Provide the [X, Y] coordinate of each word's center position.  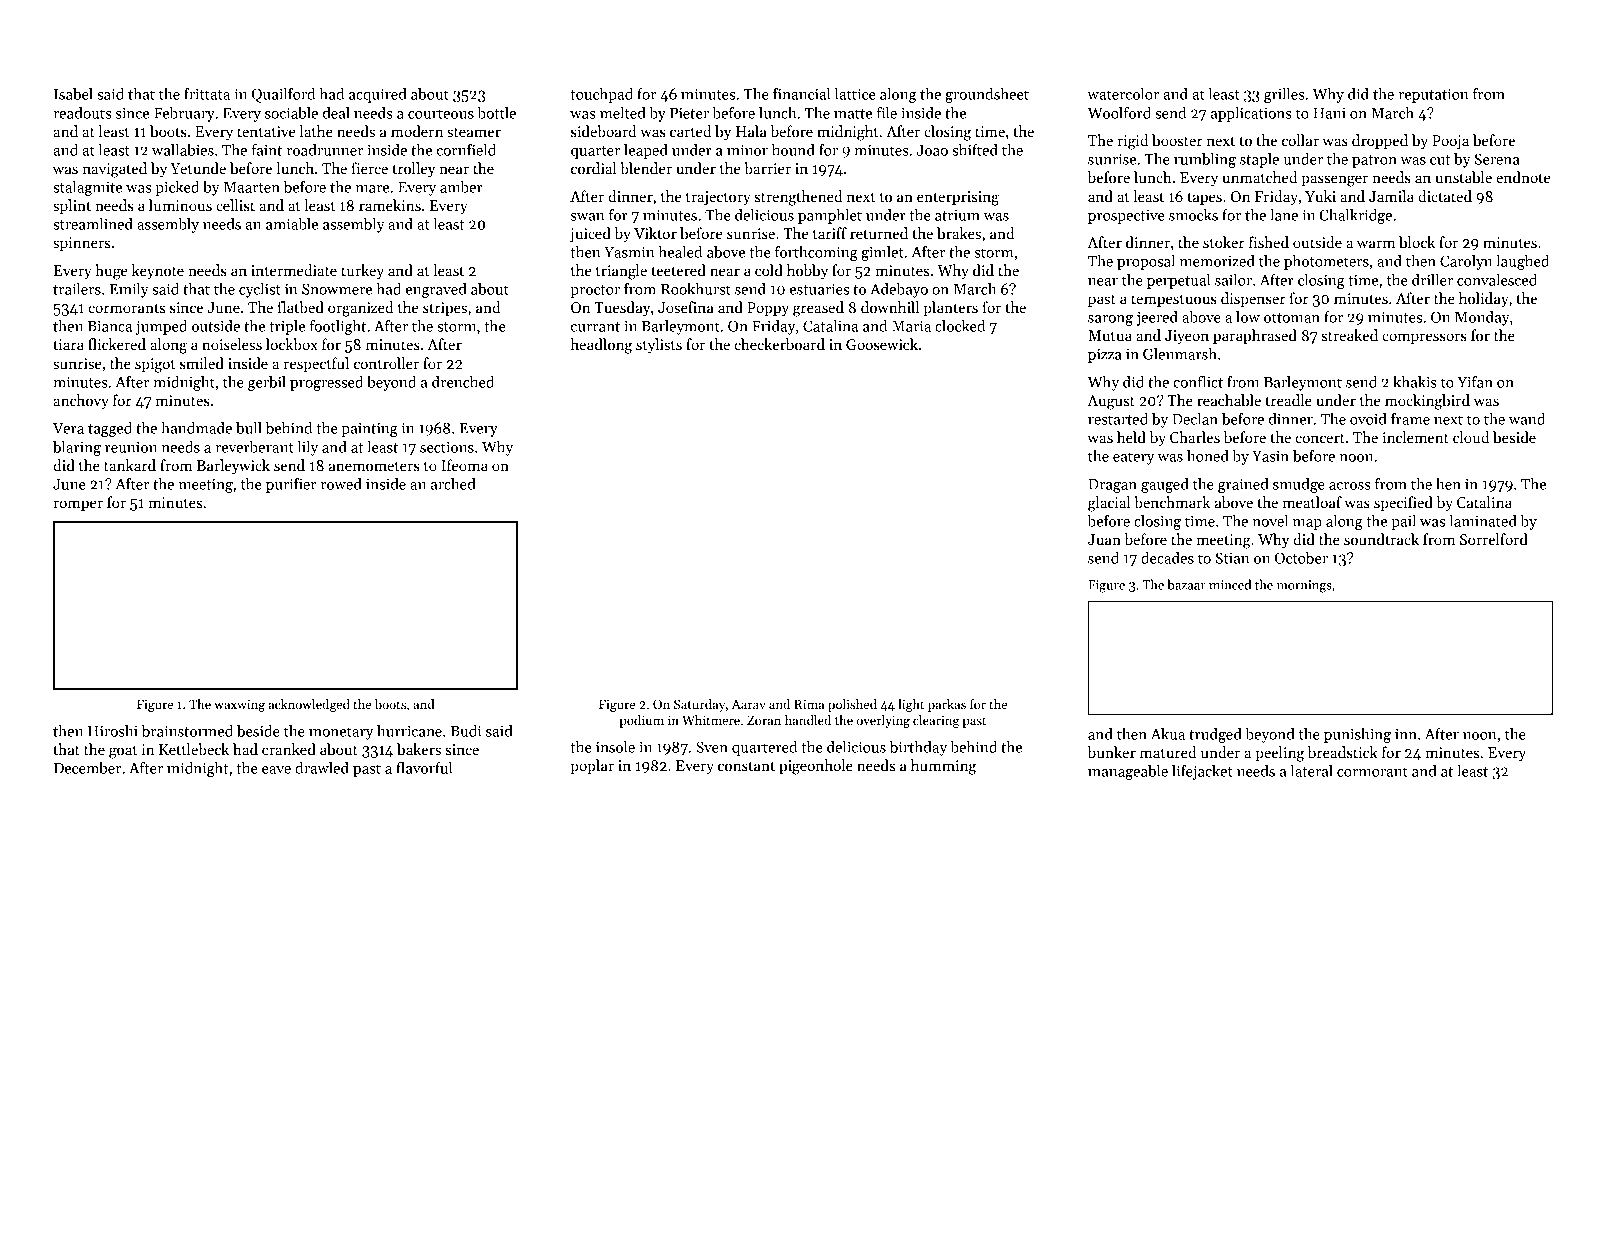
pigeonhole [816, 767]
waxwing [239, 705]
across [1349, 486]
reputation [1433, 95]
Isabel [73, 94]
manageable [1128, 772]
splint [72, 206]
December [87, 768]
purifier [291, 485]
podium [641, 721]
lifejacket [1202, 772]
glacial [1109, 504]
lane [1284, 215]
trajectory [718, 198]
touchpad [601, 95]
